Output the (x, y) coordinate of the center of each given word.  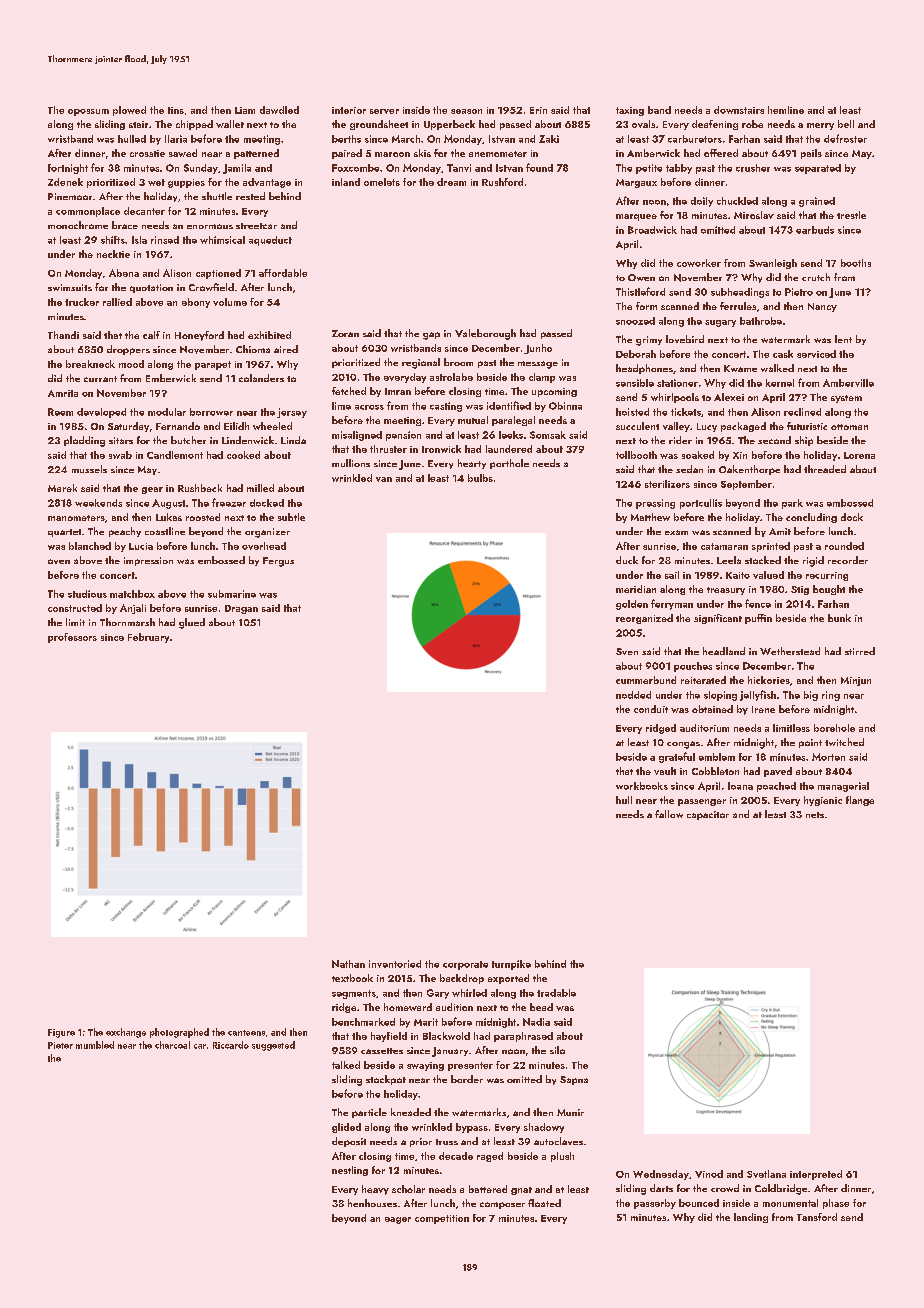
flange (860, 801)
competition (442, 1219)
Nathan (348, 964)
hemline (786, 110)
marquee (636, 217)
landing (751, 1218)
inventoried (395, 964)
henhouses (372, 1203)
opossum (88, 112)
